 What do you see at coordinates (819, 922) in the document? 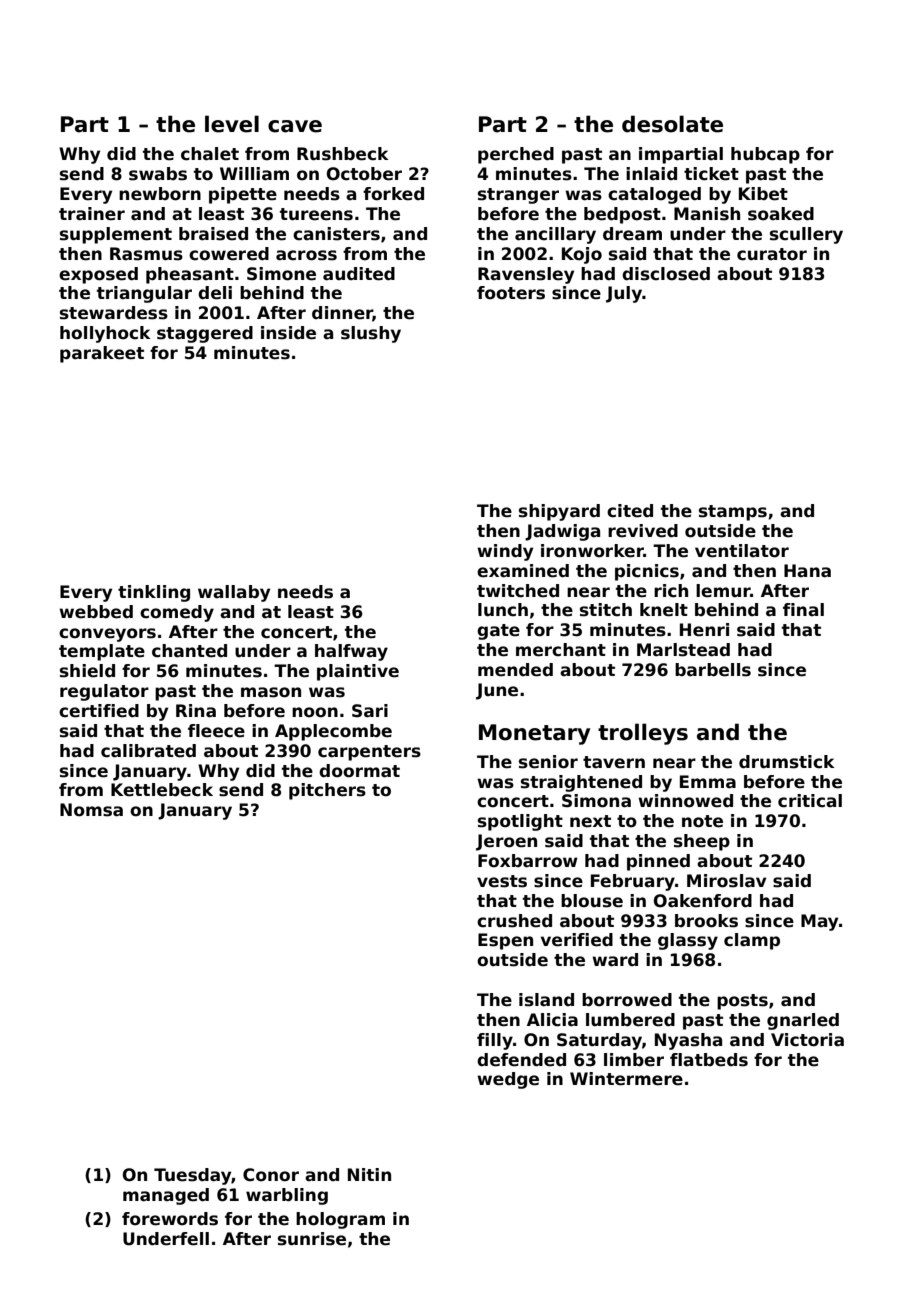
I see `May` at bounding box center [819, 922].
